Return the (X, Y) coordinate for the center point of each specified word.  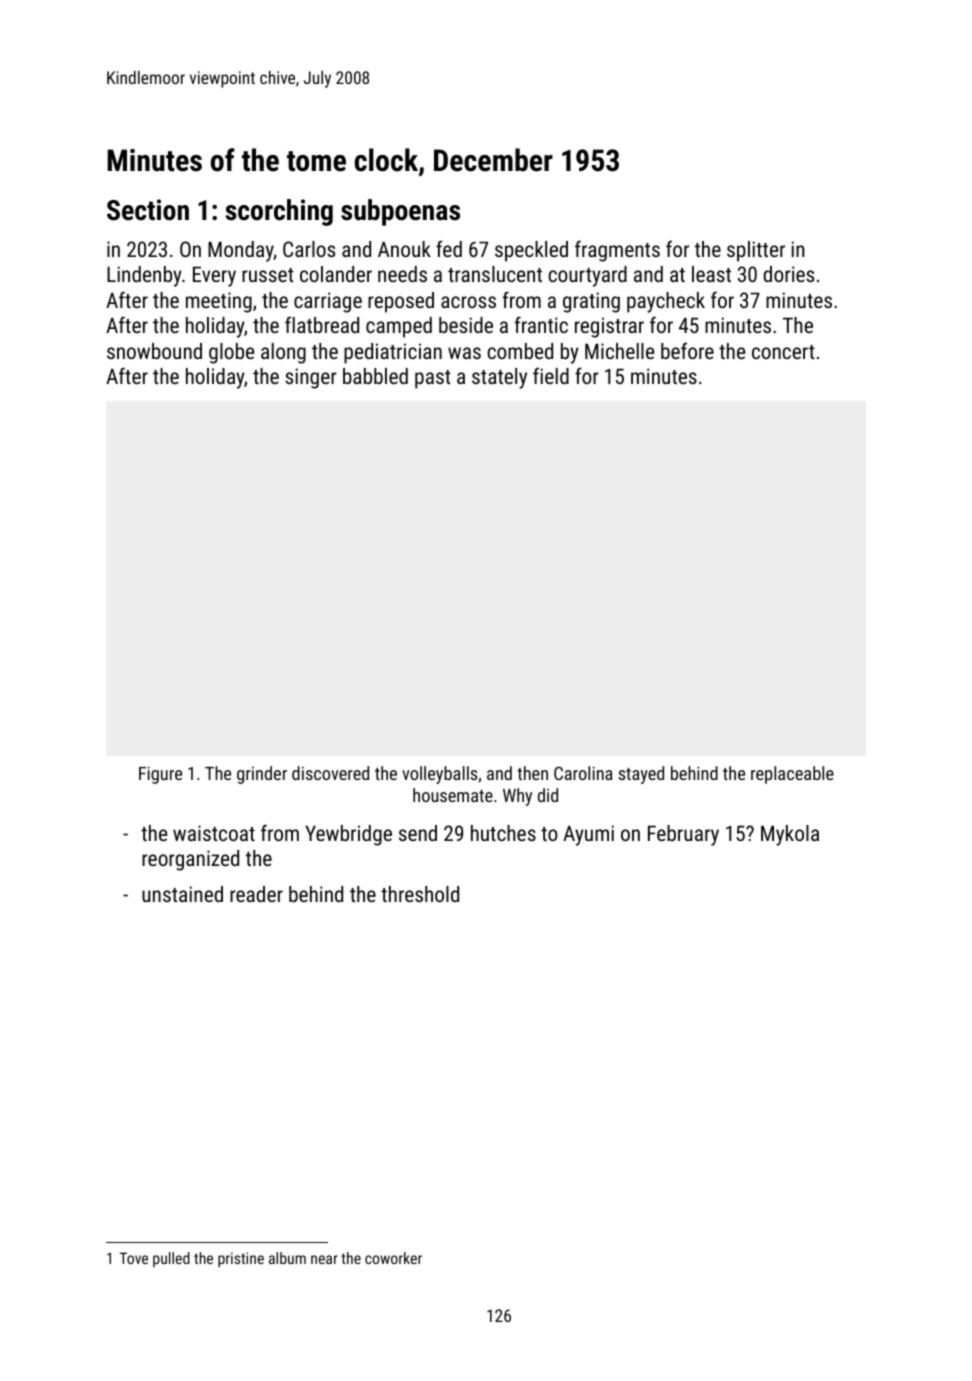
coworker (393, 1258)
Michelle (619, 351)
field (551, 375)
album (287, 1258)
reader (256, 894)
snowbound (154, 351)
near (324, 1259)
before (687, 350)
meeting (219, 302)
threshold (420, 894)
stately (499, 378)
